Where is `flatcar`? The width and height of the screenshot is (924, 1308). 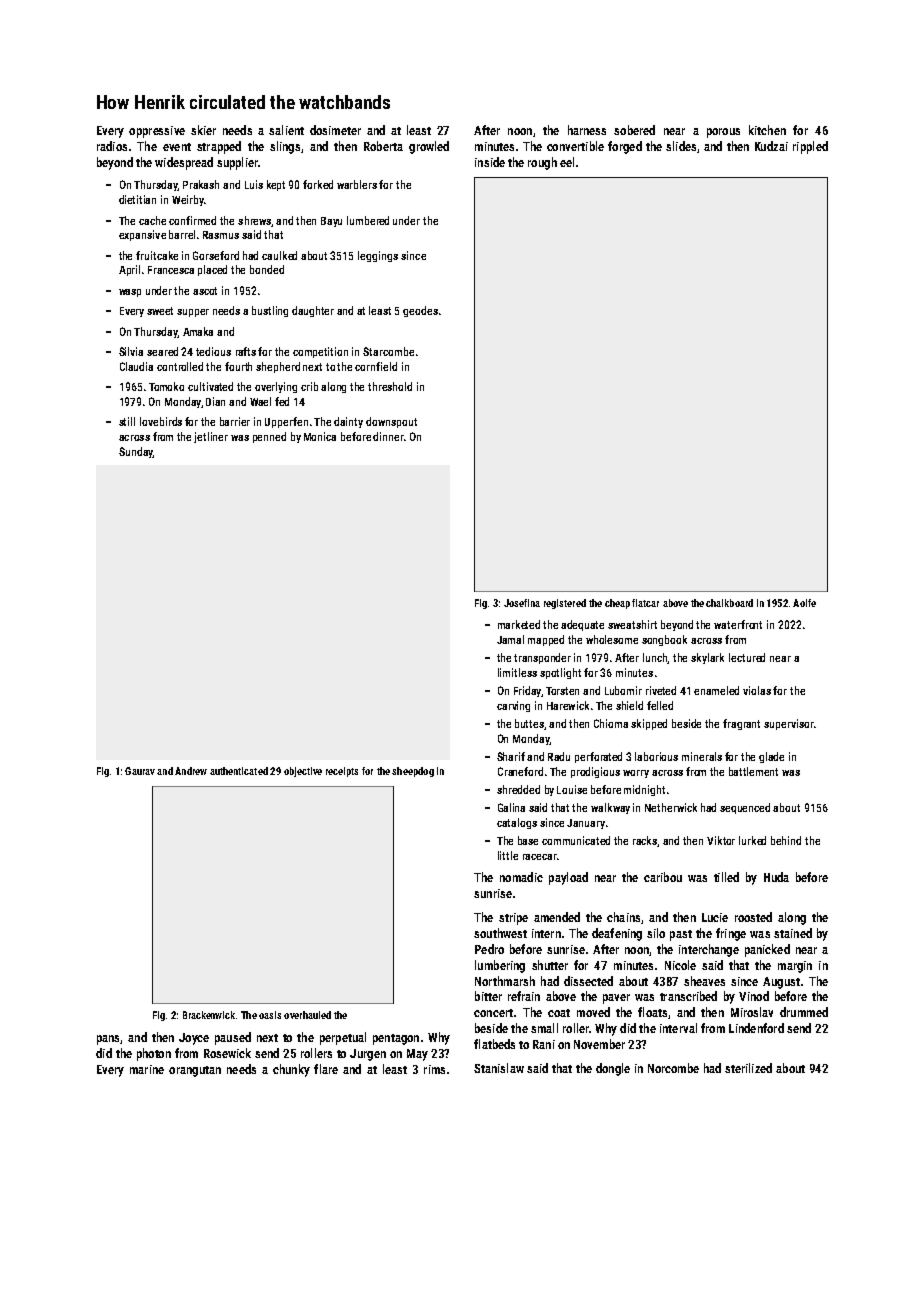
flatcar is located at coordinates (645, 603).
